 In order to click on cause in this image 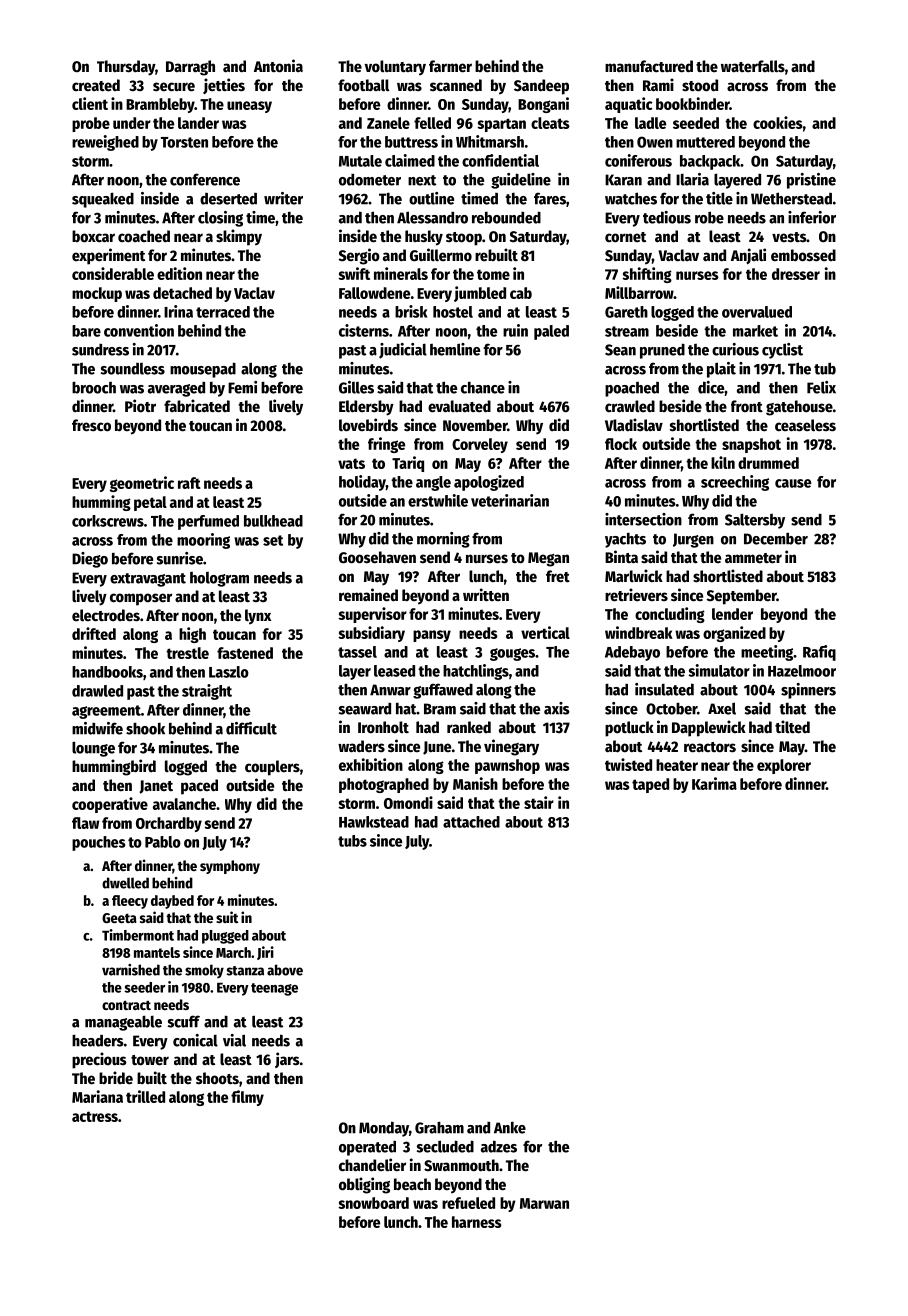, I will do `click(793, 483)`.
